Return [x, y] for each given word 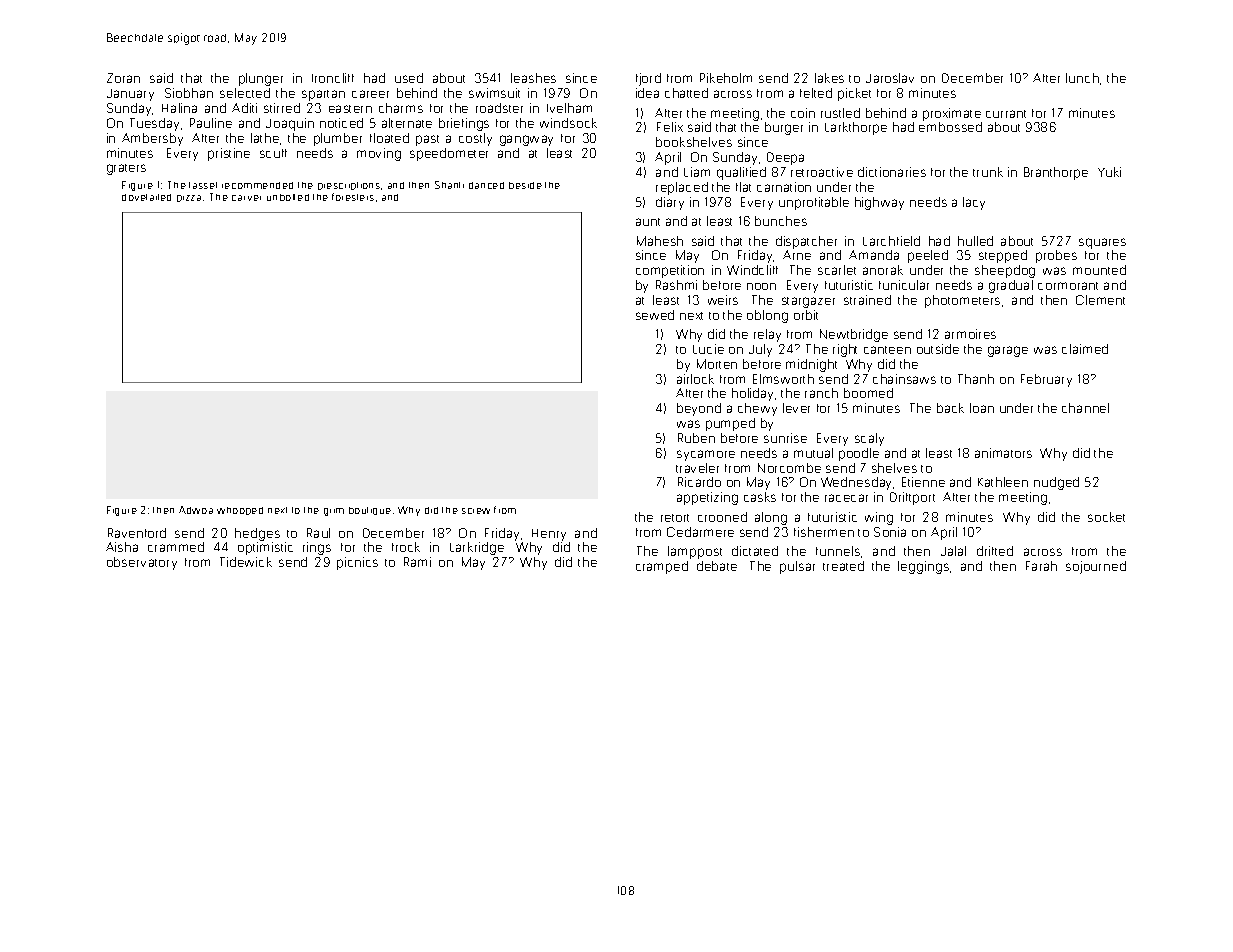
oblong [767, 316]
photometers [962, 301]
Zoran [123, 78]
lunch [1082, 78]
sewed [655, 315]
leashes [533, 78]
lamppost [695, 552]
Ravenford [137, 533]
